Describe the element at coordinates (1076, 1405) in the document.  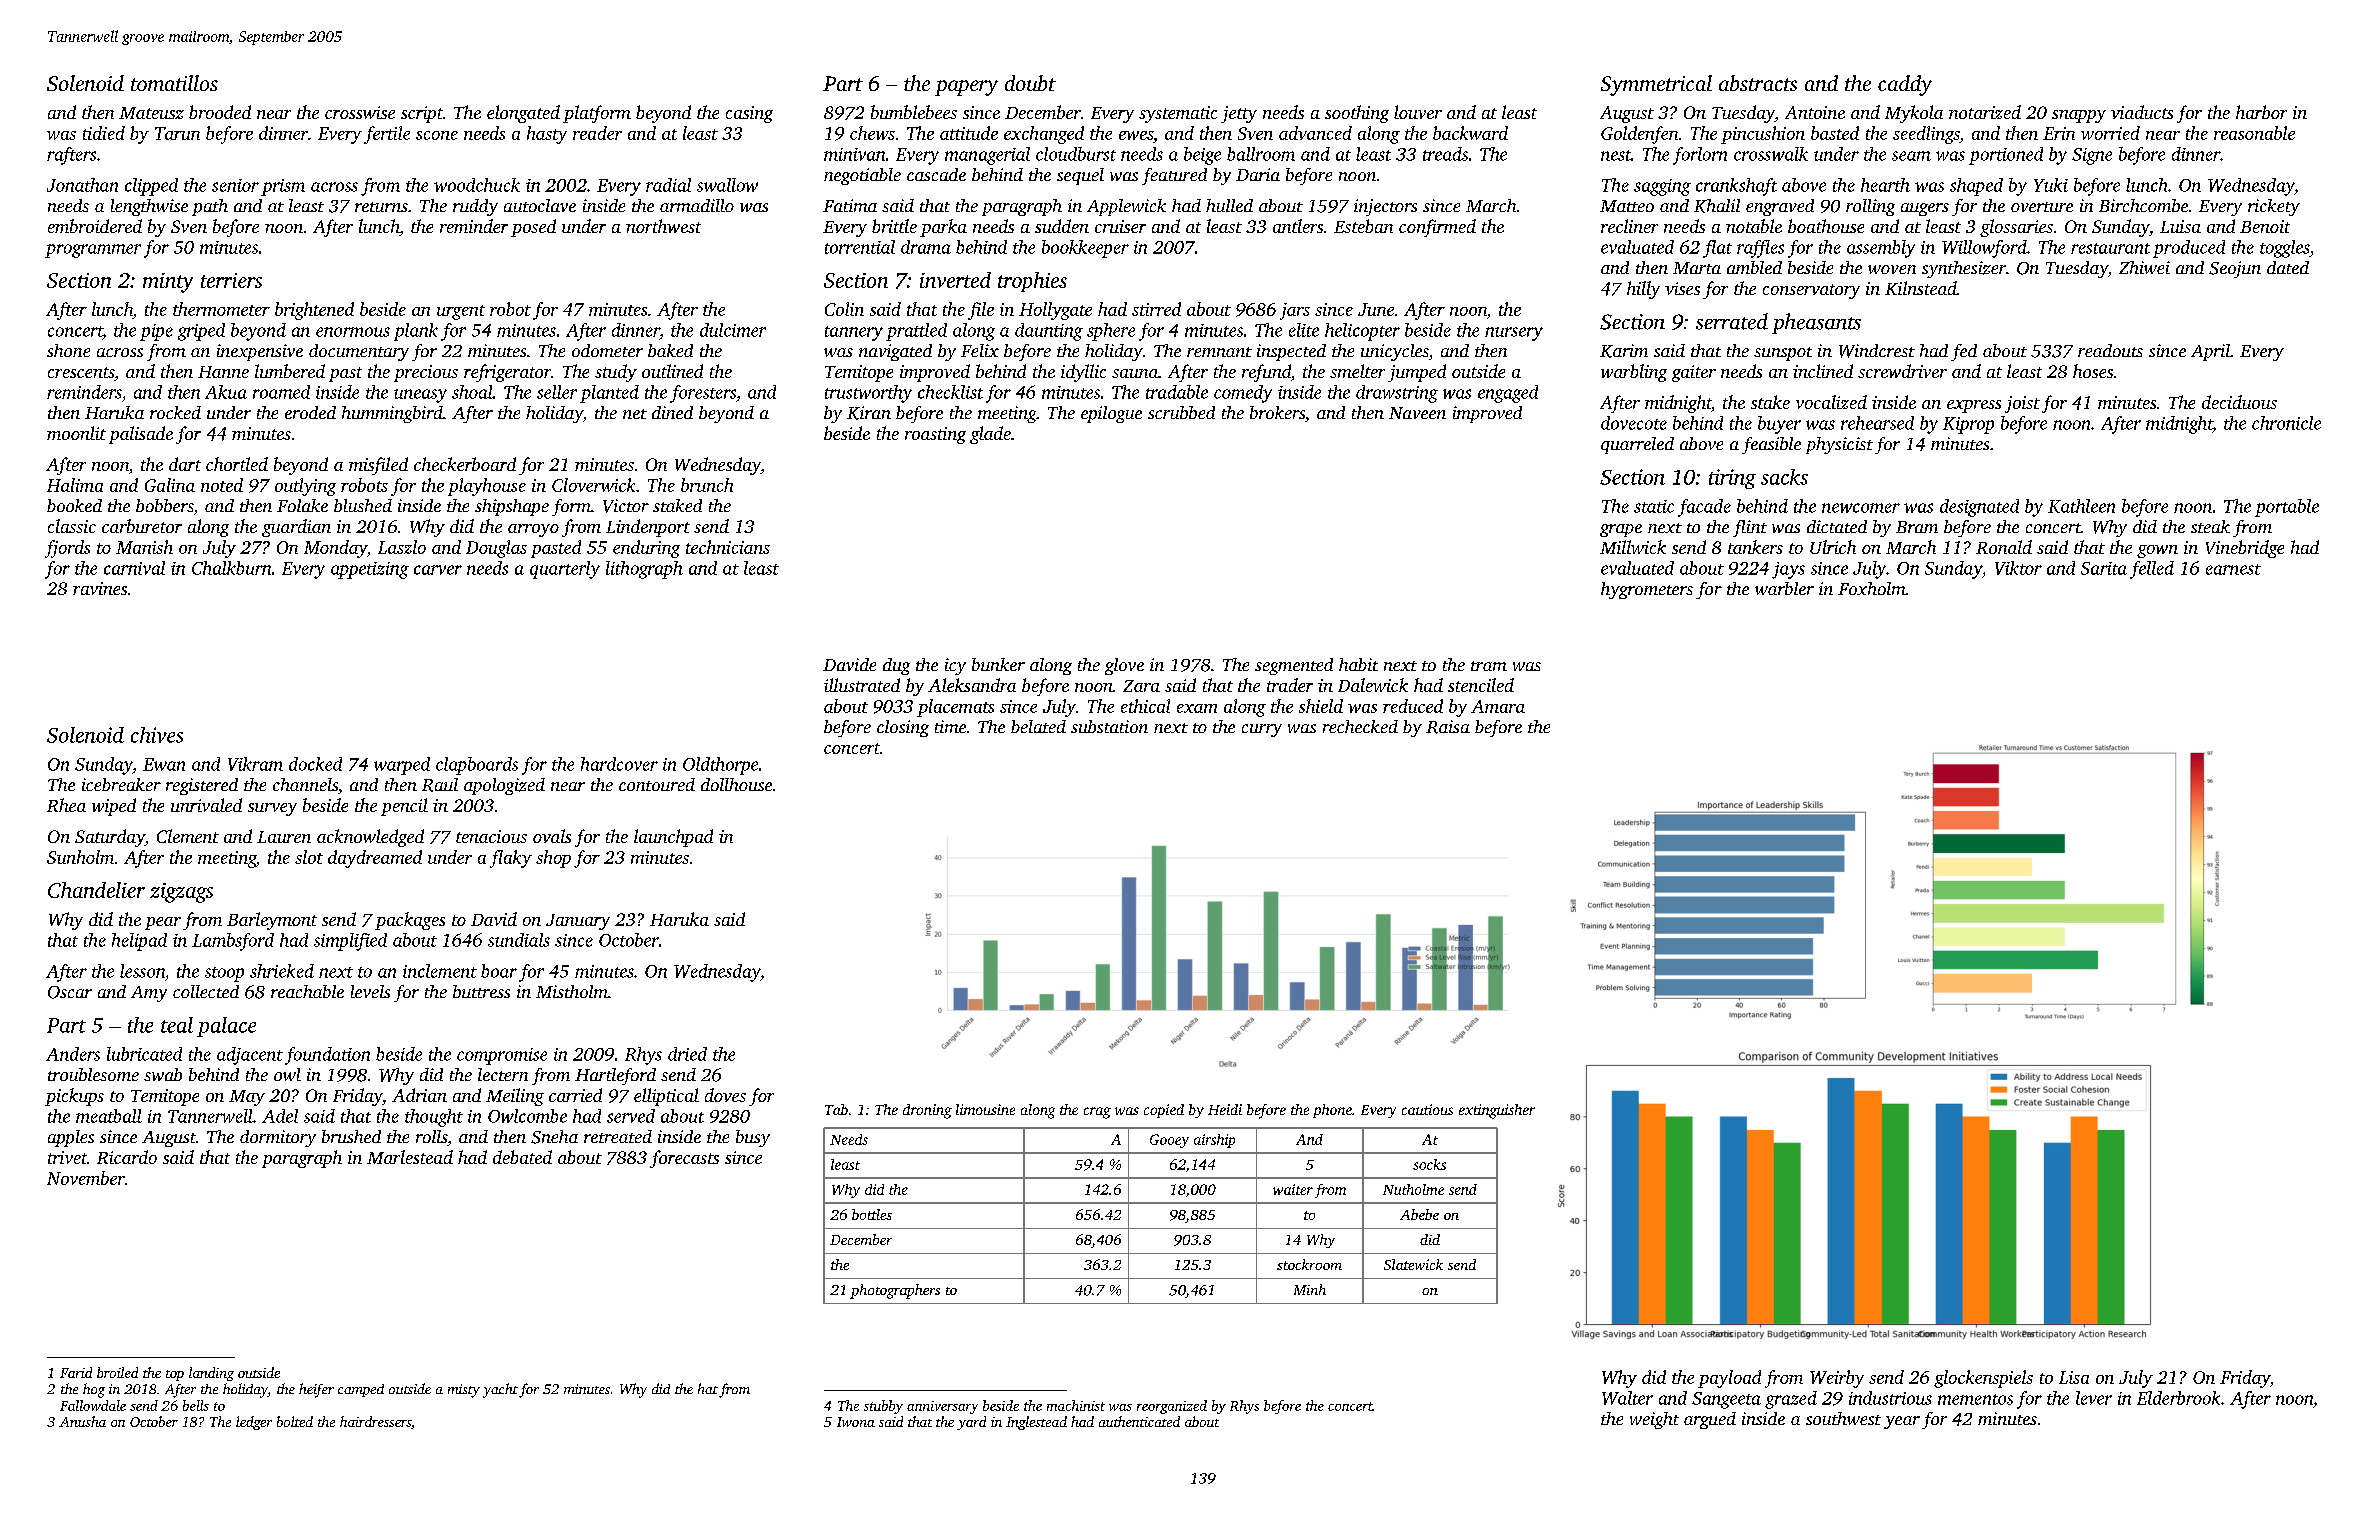
I see `machinist` at that location.
